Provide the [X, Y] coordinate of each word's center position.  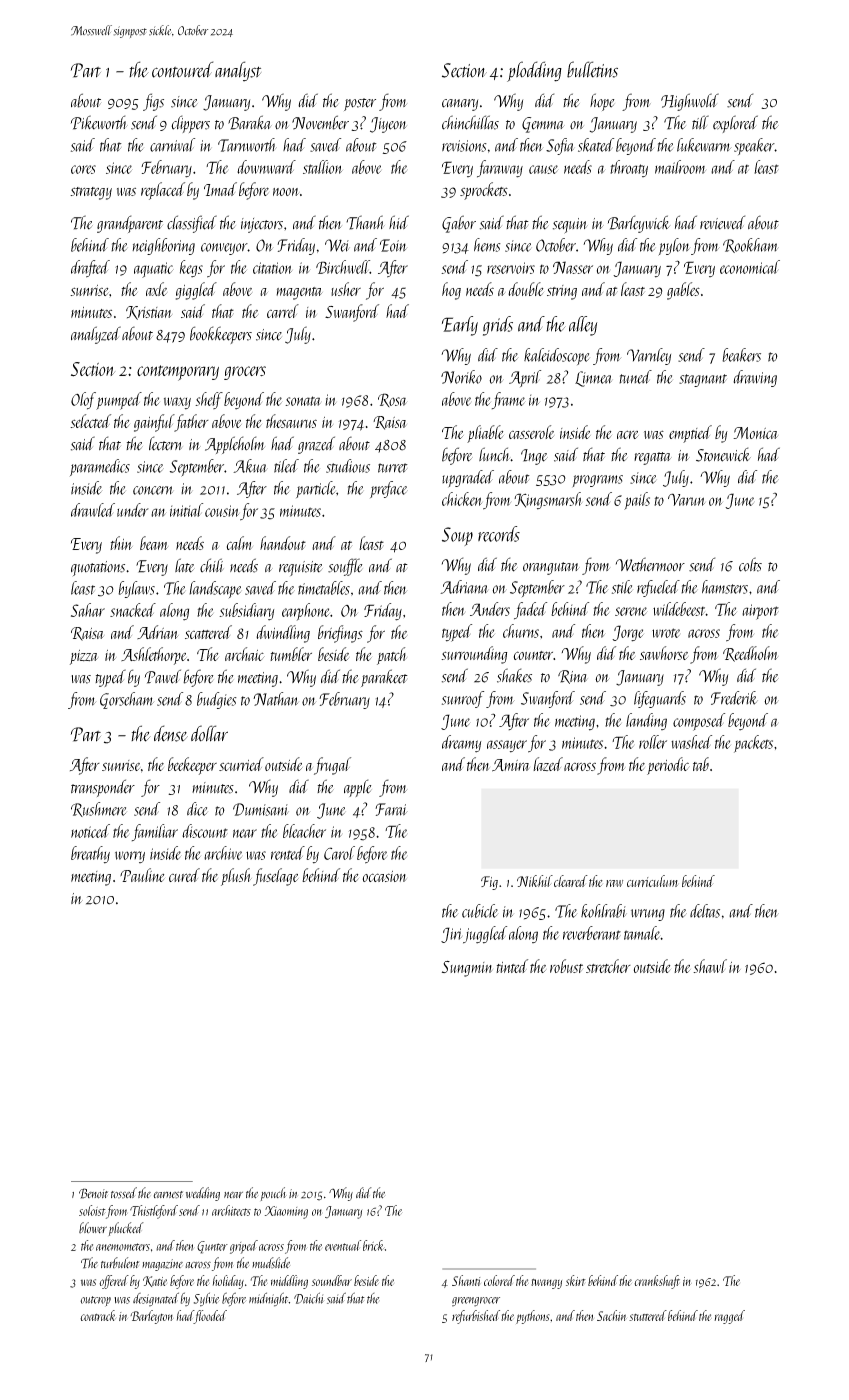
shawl [710, 966]
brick [374, 1245]
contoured [182, 69]
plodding [534, 71]
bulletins [592, 69]
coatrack [98, 1315]
